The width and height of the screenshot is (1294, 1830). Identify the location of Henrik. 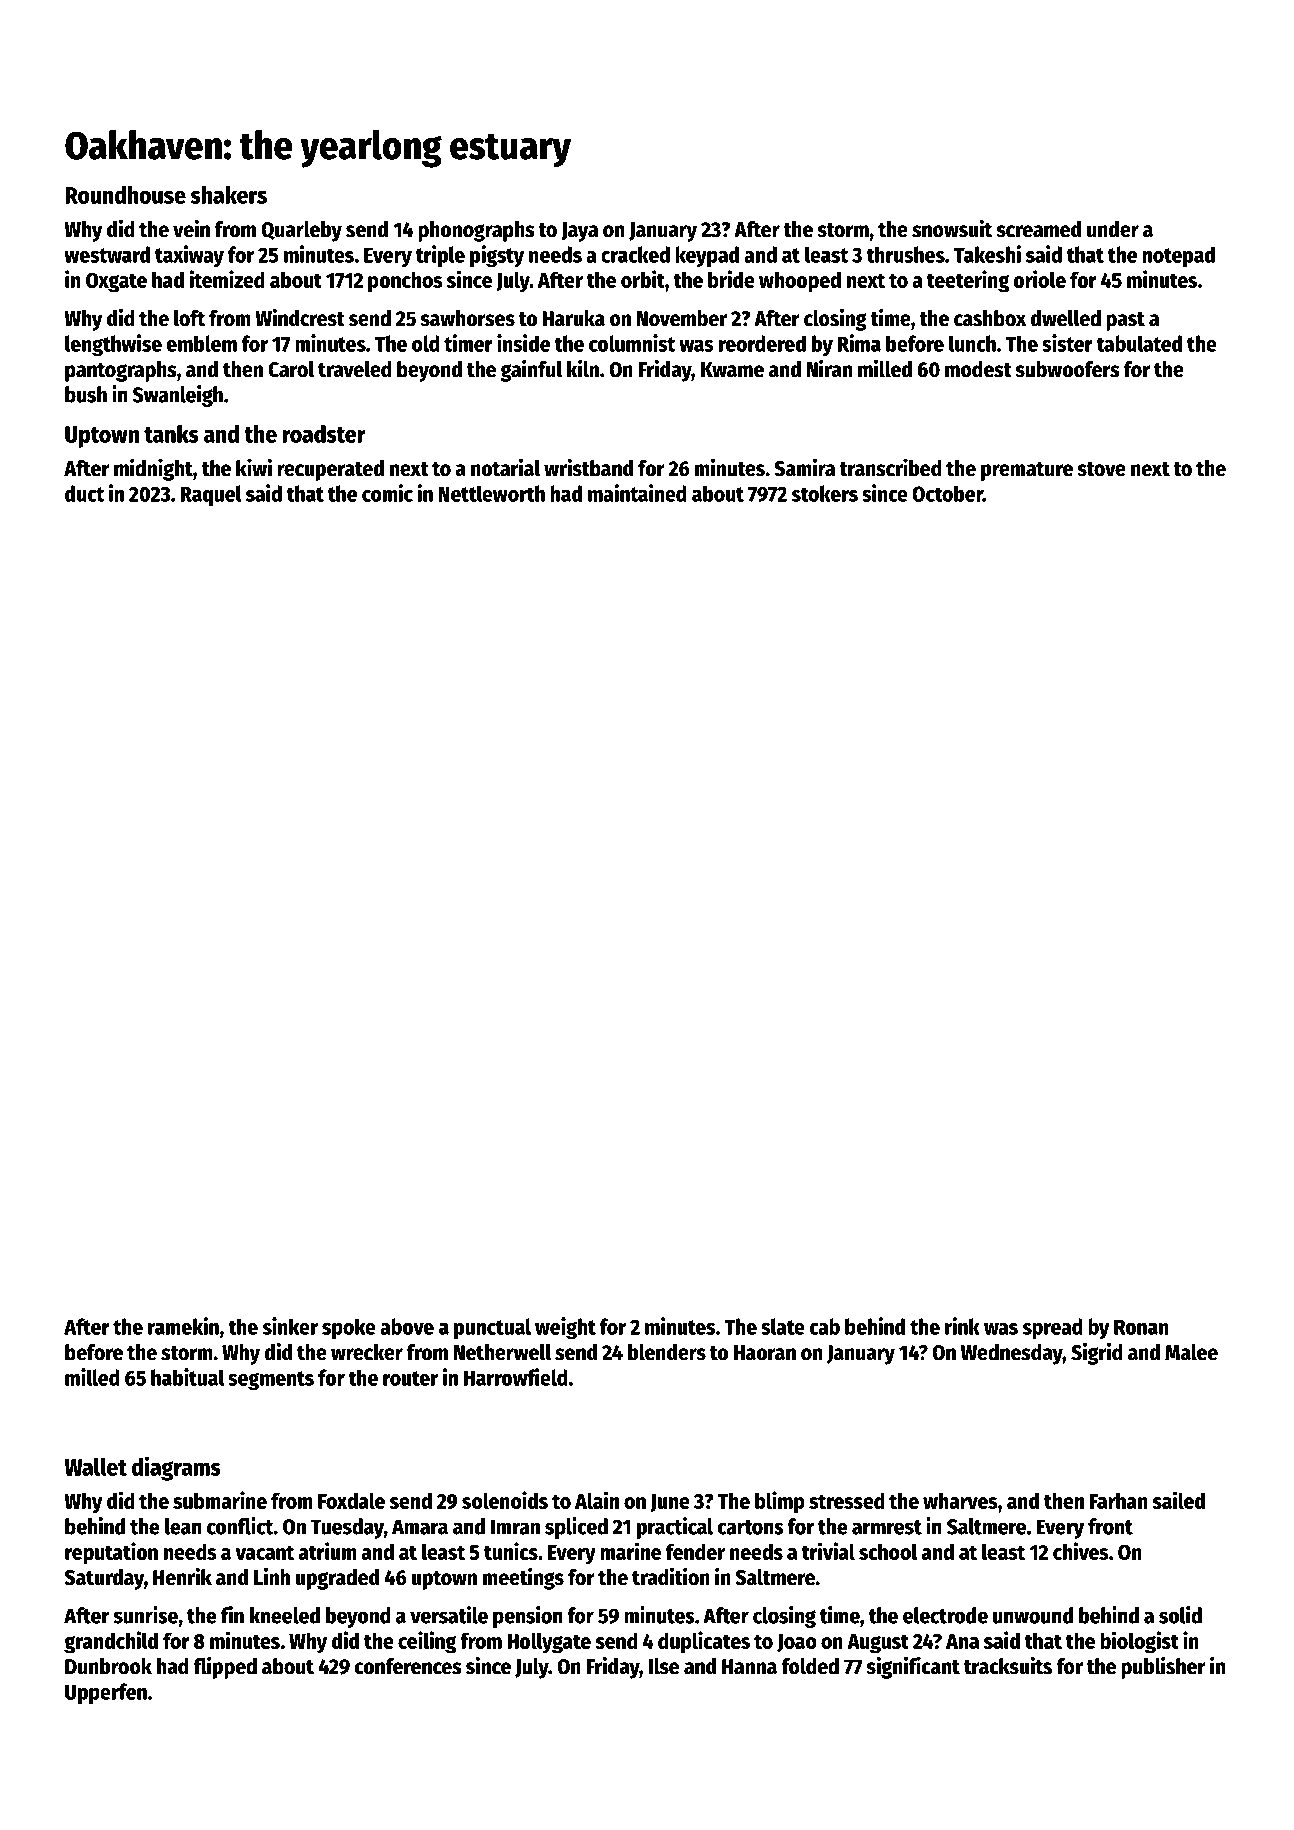
(182, 1576).
